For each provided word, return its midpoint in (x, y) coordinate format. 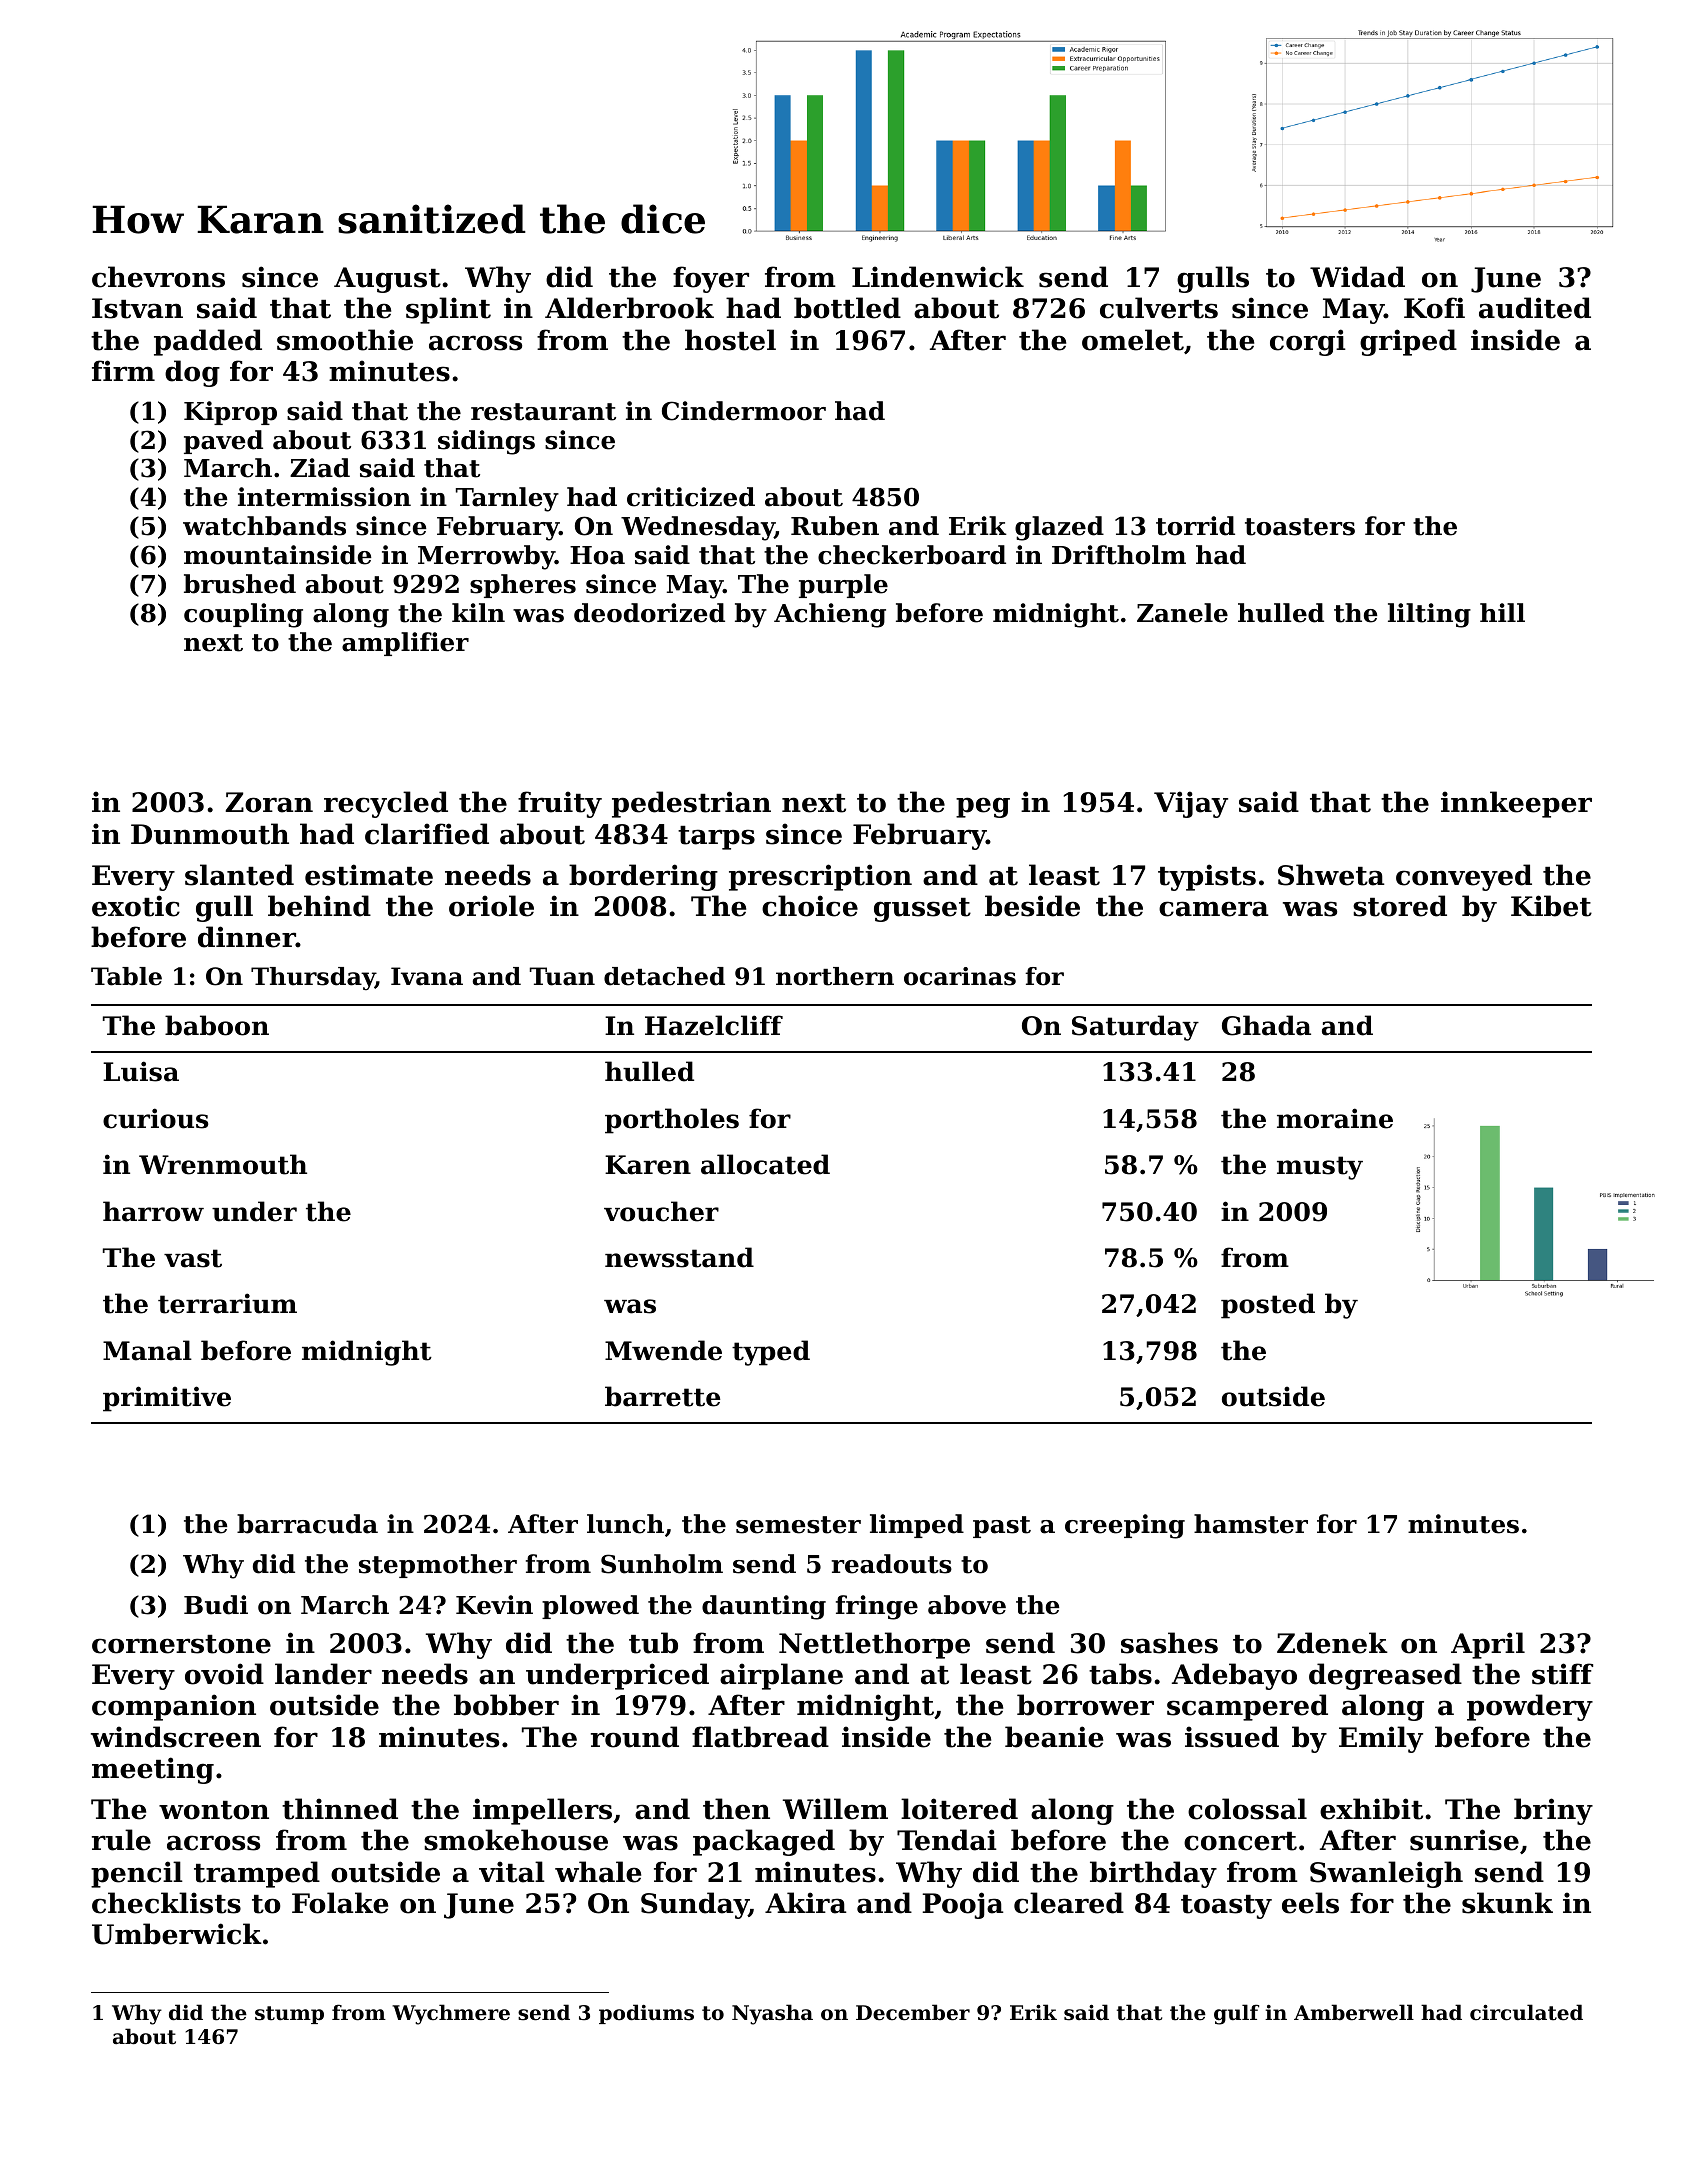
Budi (216, 1605)
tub (653, 1643)
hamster (1251, 1524)
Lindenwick (938, 277)
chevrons (158, 277)
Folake (340, 1903)
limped (917, 1526)
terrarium (227, 1303)
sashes (1169, 1643)
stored (1400, 906)
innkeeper (1516, 804)
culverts (1159, 308)
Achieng (830, 615)
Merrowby (486, 557)
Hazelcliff (714, 1025)
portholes (672, 1121)
